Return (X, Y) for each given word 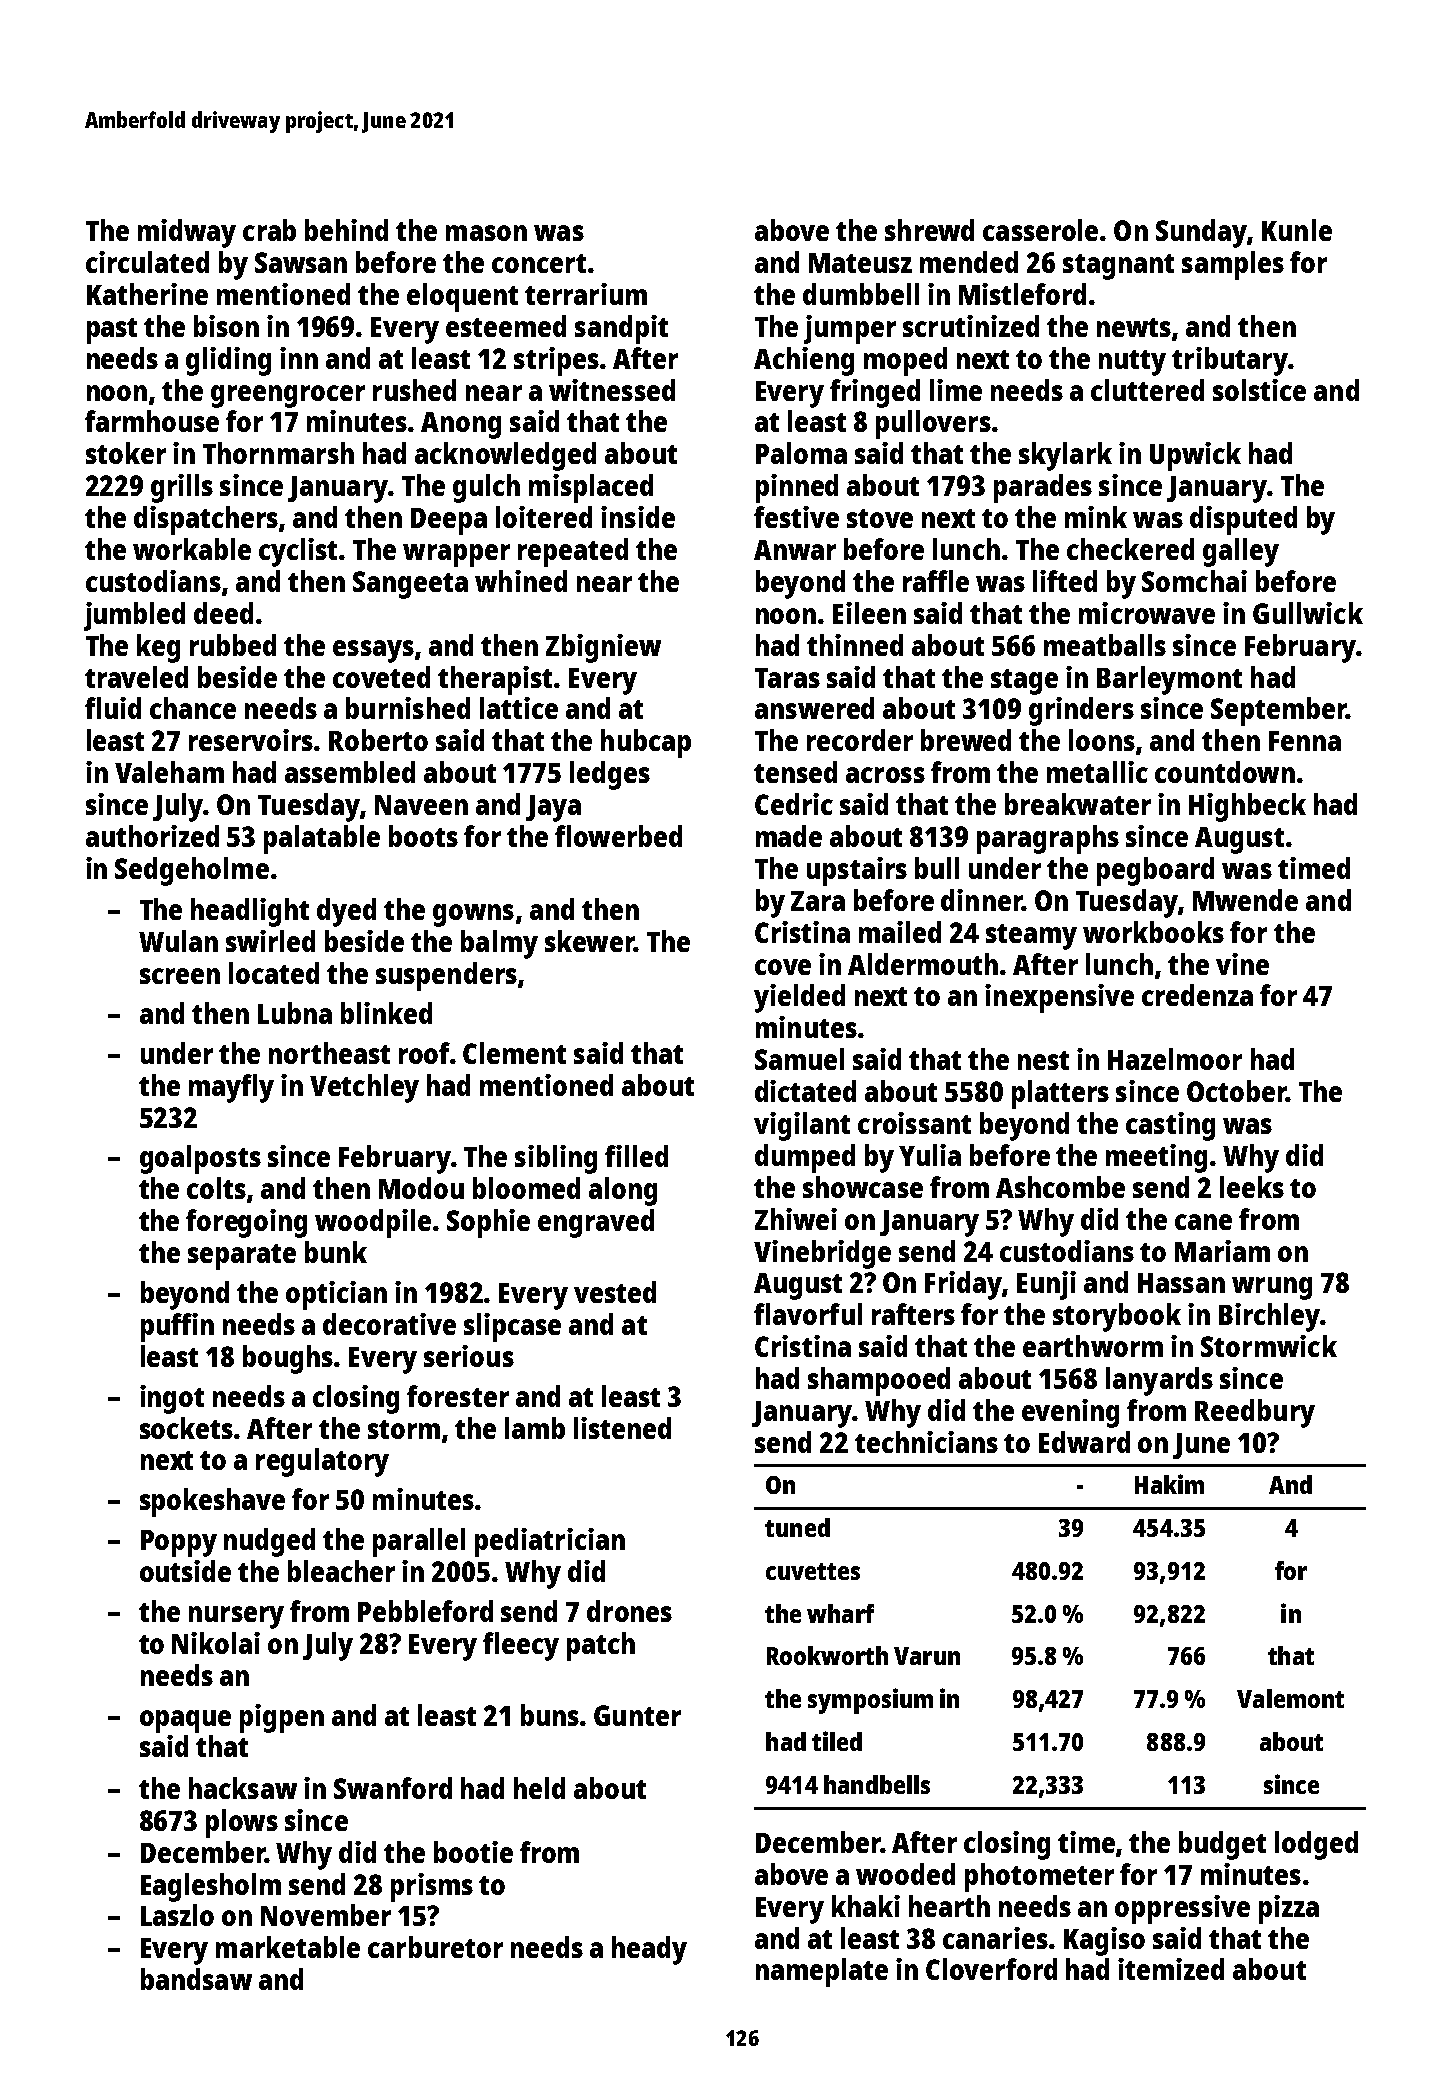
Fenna (1305, 741)
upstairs (857, 871)
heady (649, 1950)
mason (486, 233)
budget (1222, 1845)
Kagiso (1104, 1941)
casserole (1040, 230)
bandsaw (196, 1979)
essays (373, 651)
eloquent (462, 297)
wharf (840, 1613)
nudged (269, 1542)
